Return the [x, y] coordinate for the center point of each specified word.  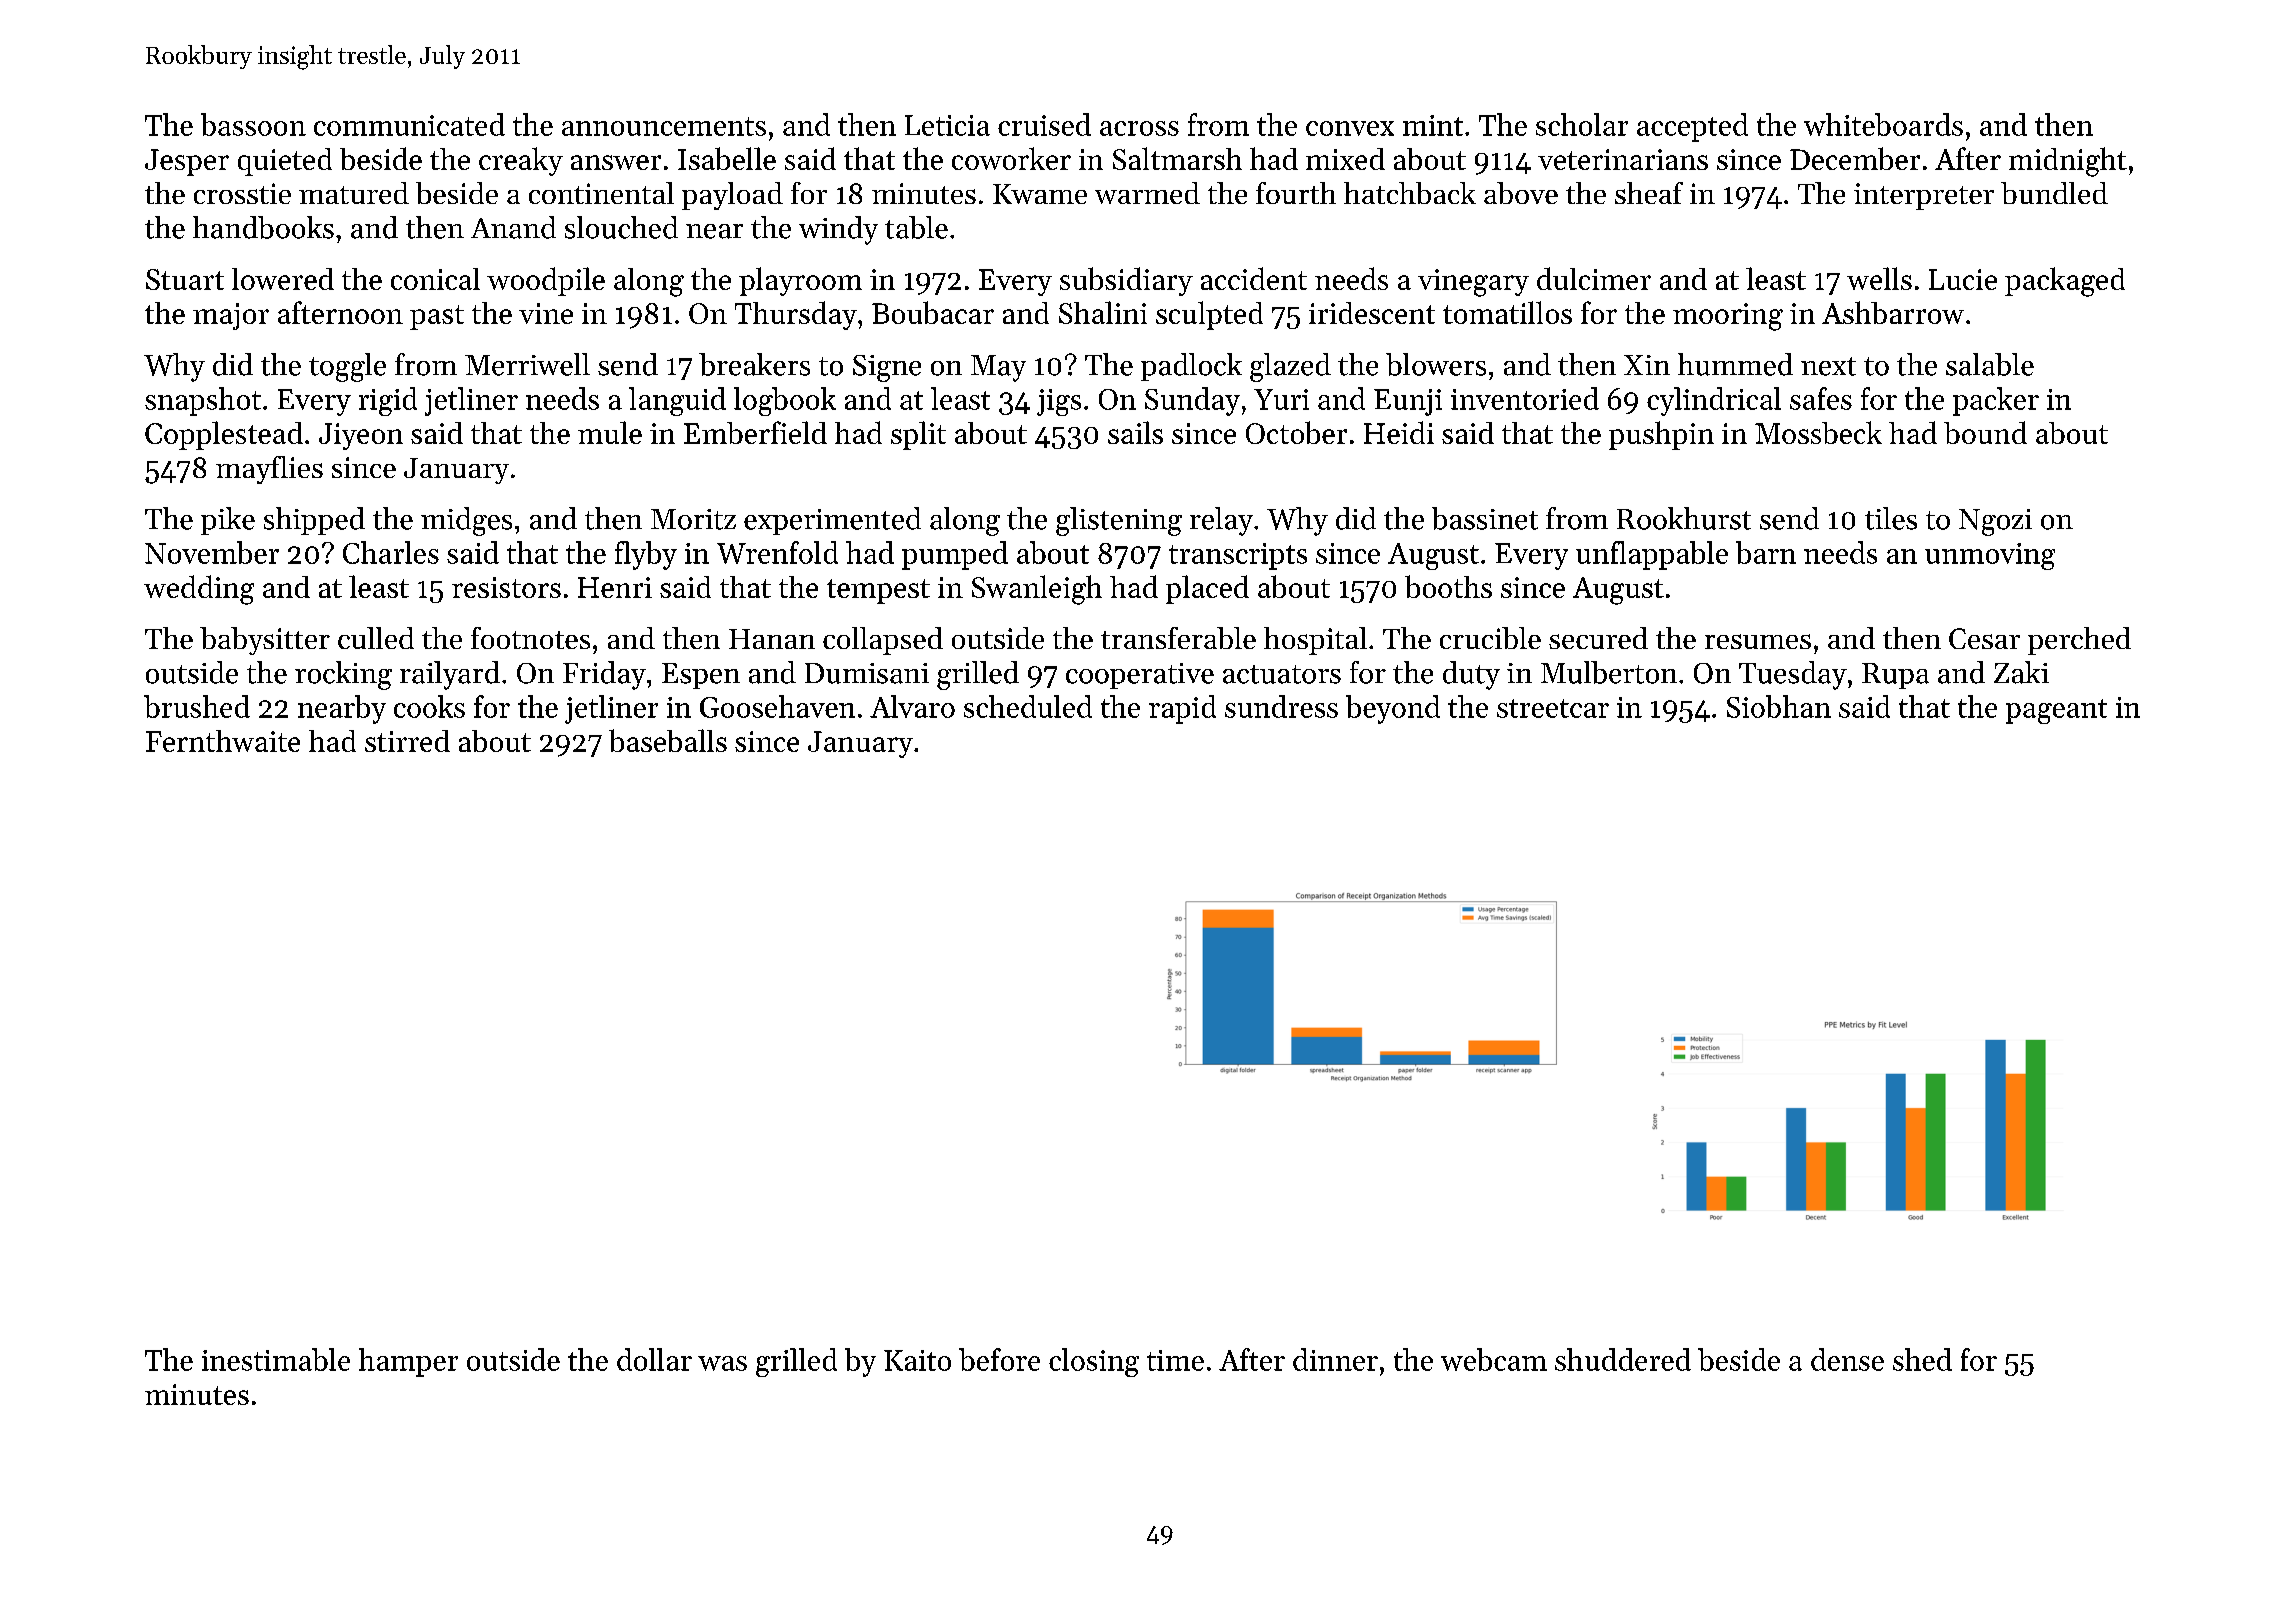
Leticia [947, 125]
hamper [408, 1362]
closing [1094, 1362]
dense [1847, 1359]
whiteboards [1883, 124]
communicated [409, 124]
